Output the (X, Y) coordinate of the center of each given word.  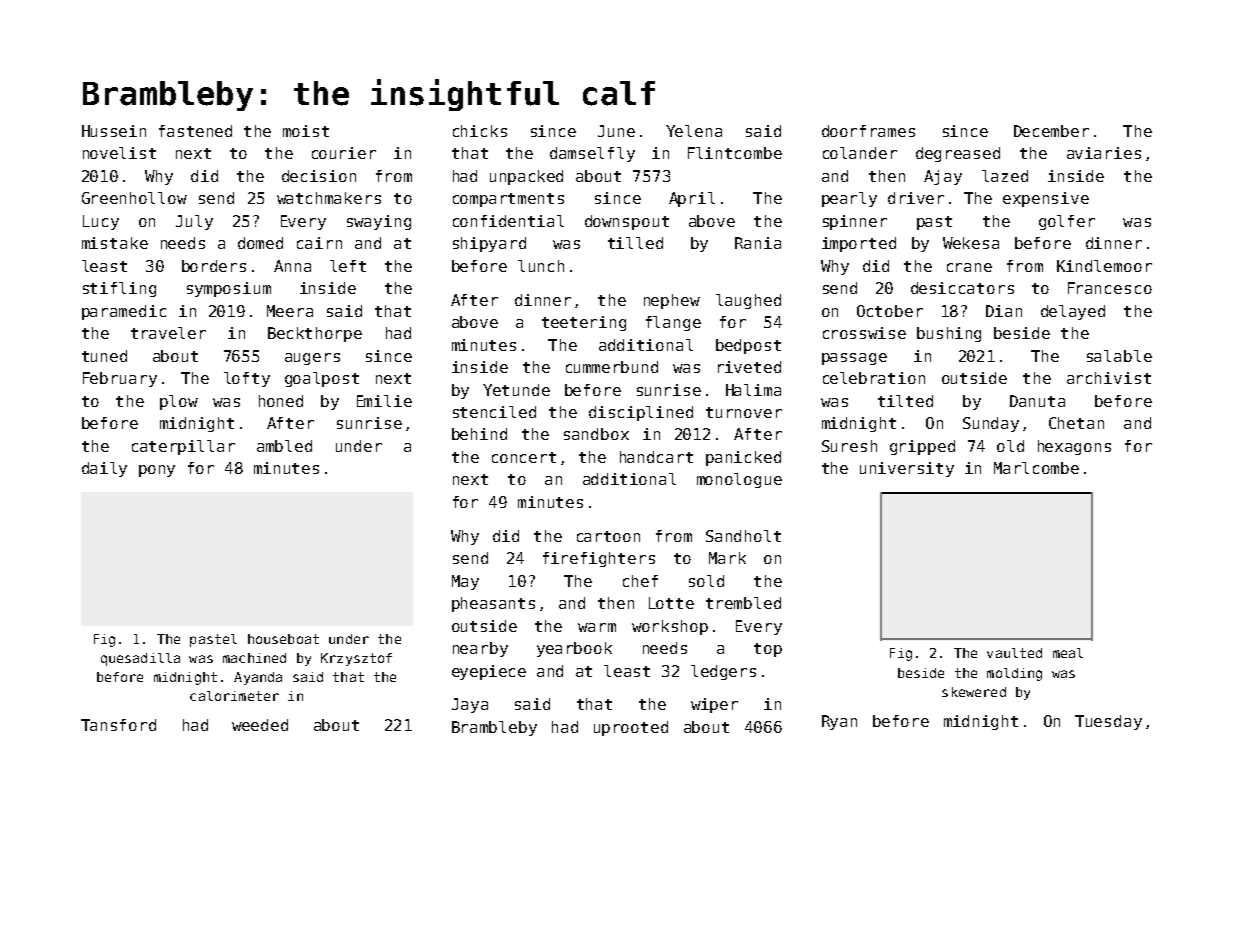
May (465, 582)
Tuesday (1108, 722)
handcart (656, 457)
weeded (260, 725)
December (1051, 131)
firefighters (599, 559)
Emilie (384, 401)
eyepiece (489, 672)
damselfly (592, 154)
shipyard (489, 244)
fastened (195, 131)
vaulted (1014, 653)
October (890, 311)
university (907, 469)
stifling (119, 289)
